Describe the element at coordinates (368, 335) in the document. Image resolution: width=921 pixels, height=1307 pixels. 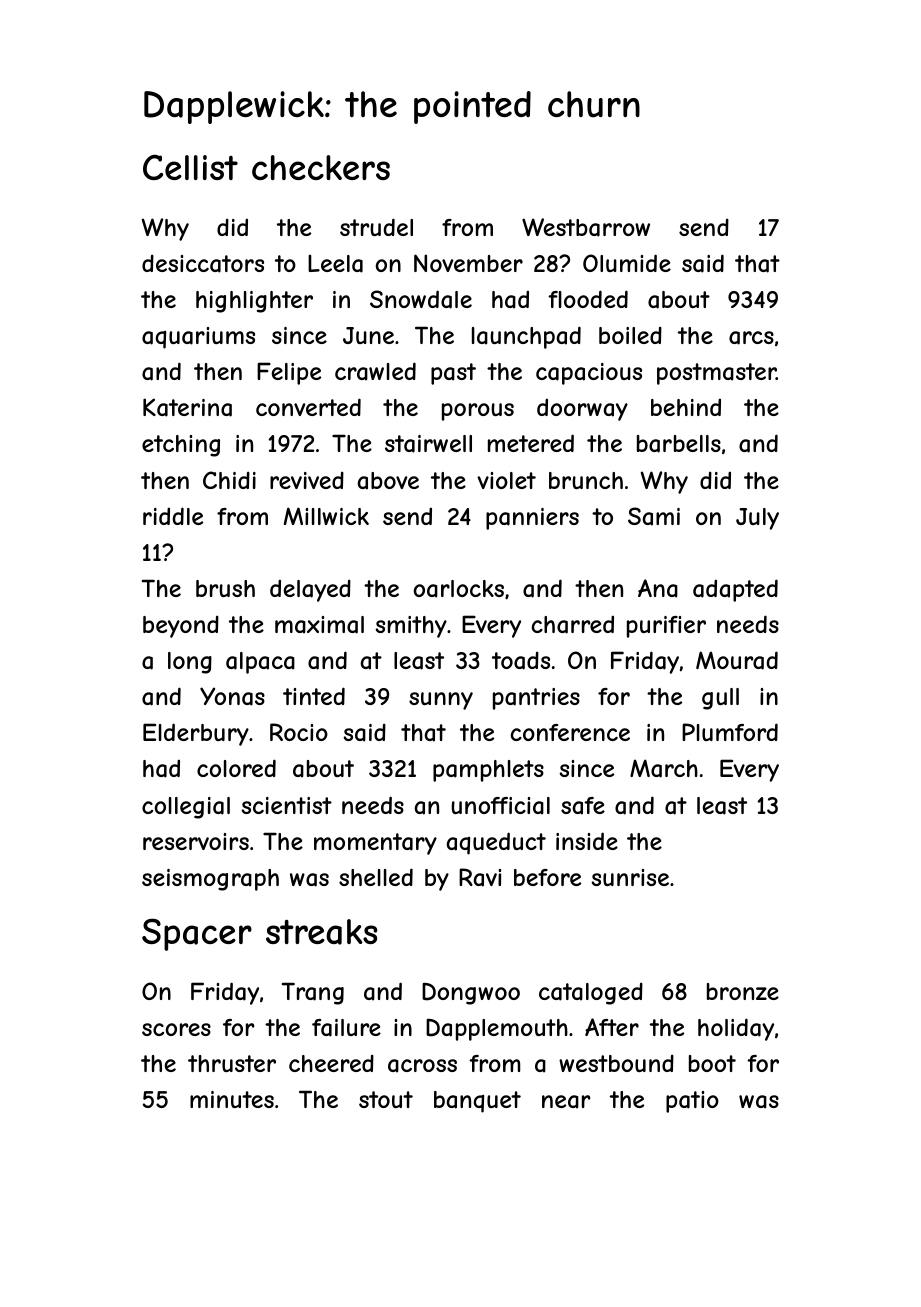
I see `June` at that location.
